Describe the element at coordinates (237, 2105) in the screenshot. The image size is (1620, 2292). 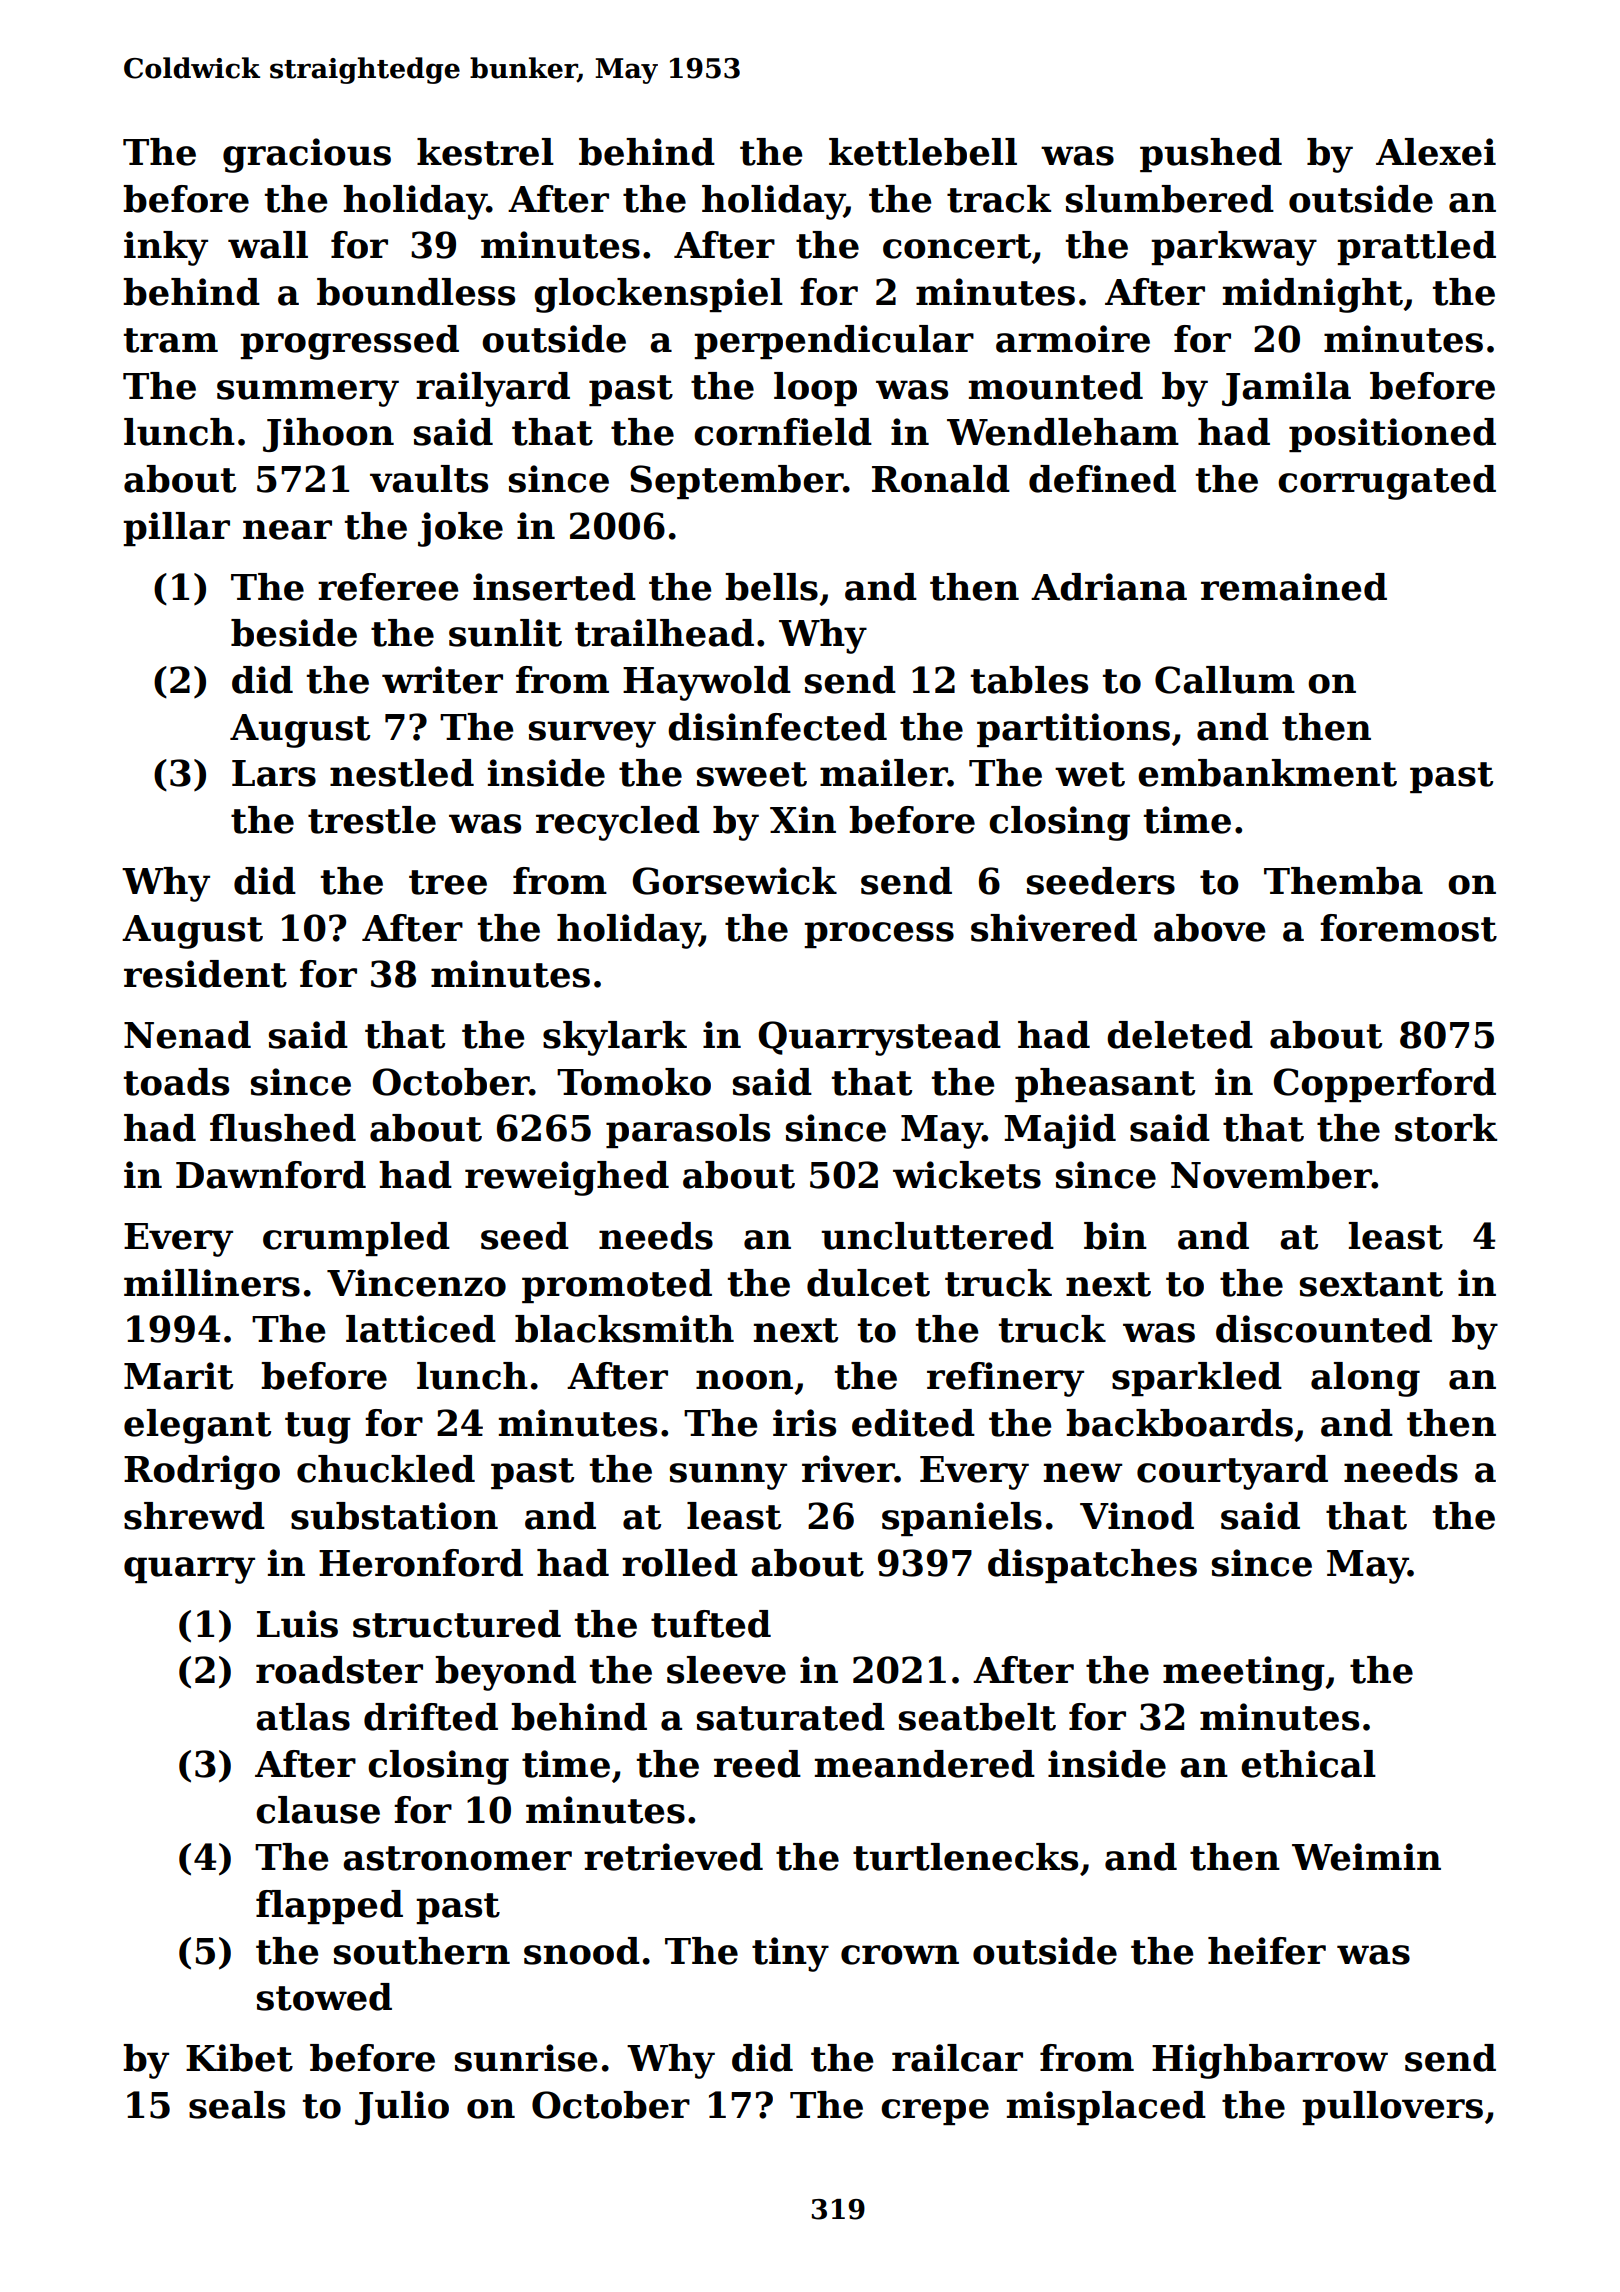
I see `seals` at that location.
